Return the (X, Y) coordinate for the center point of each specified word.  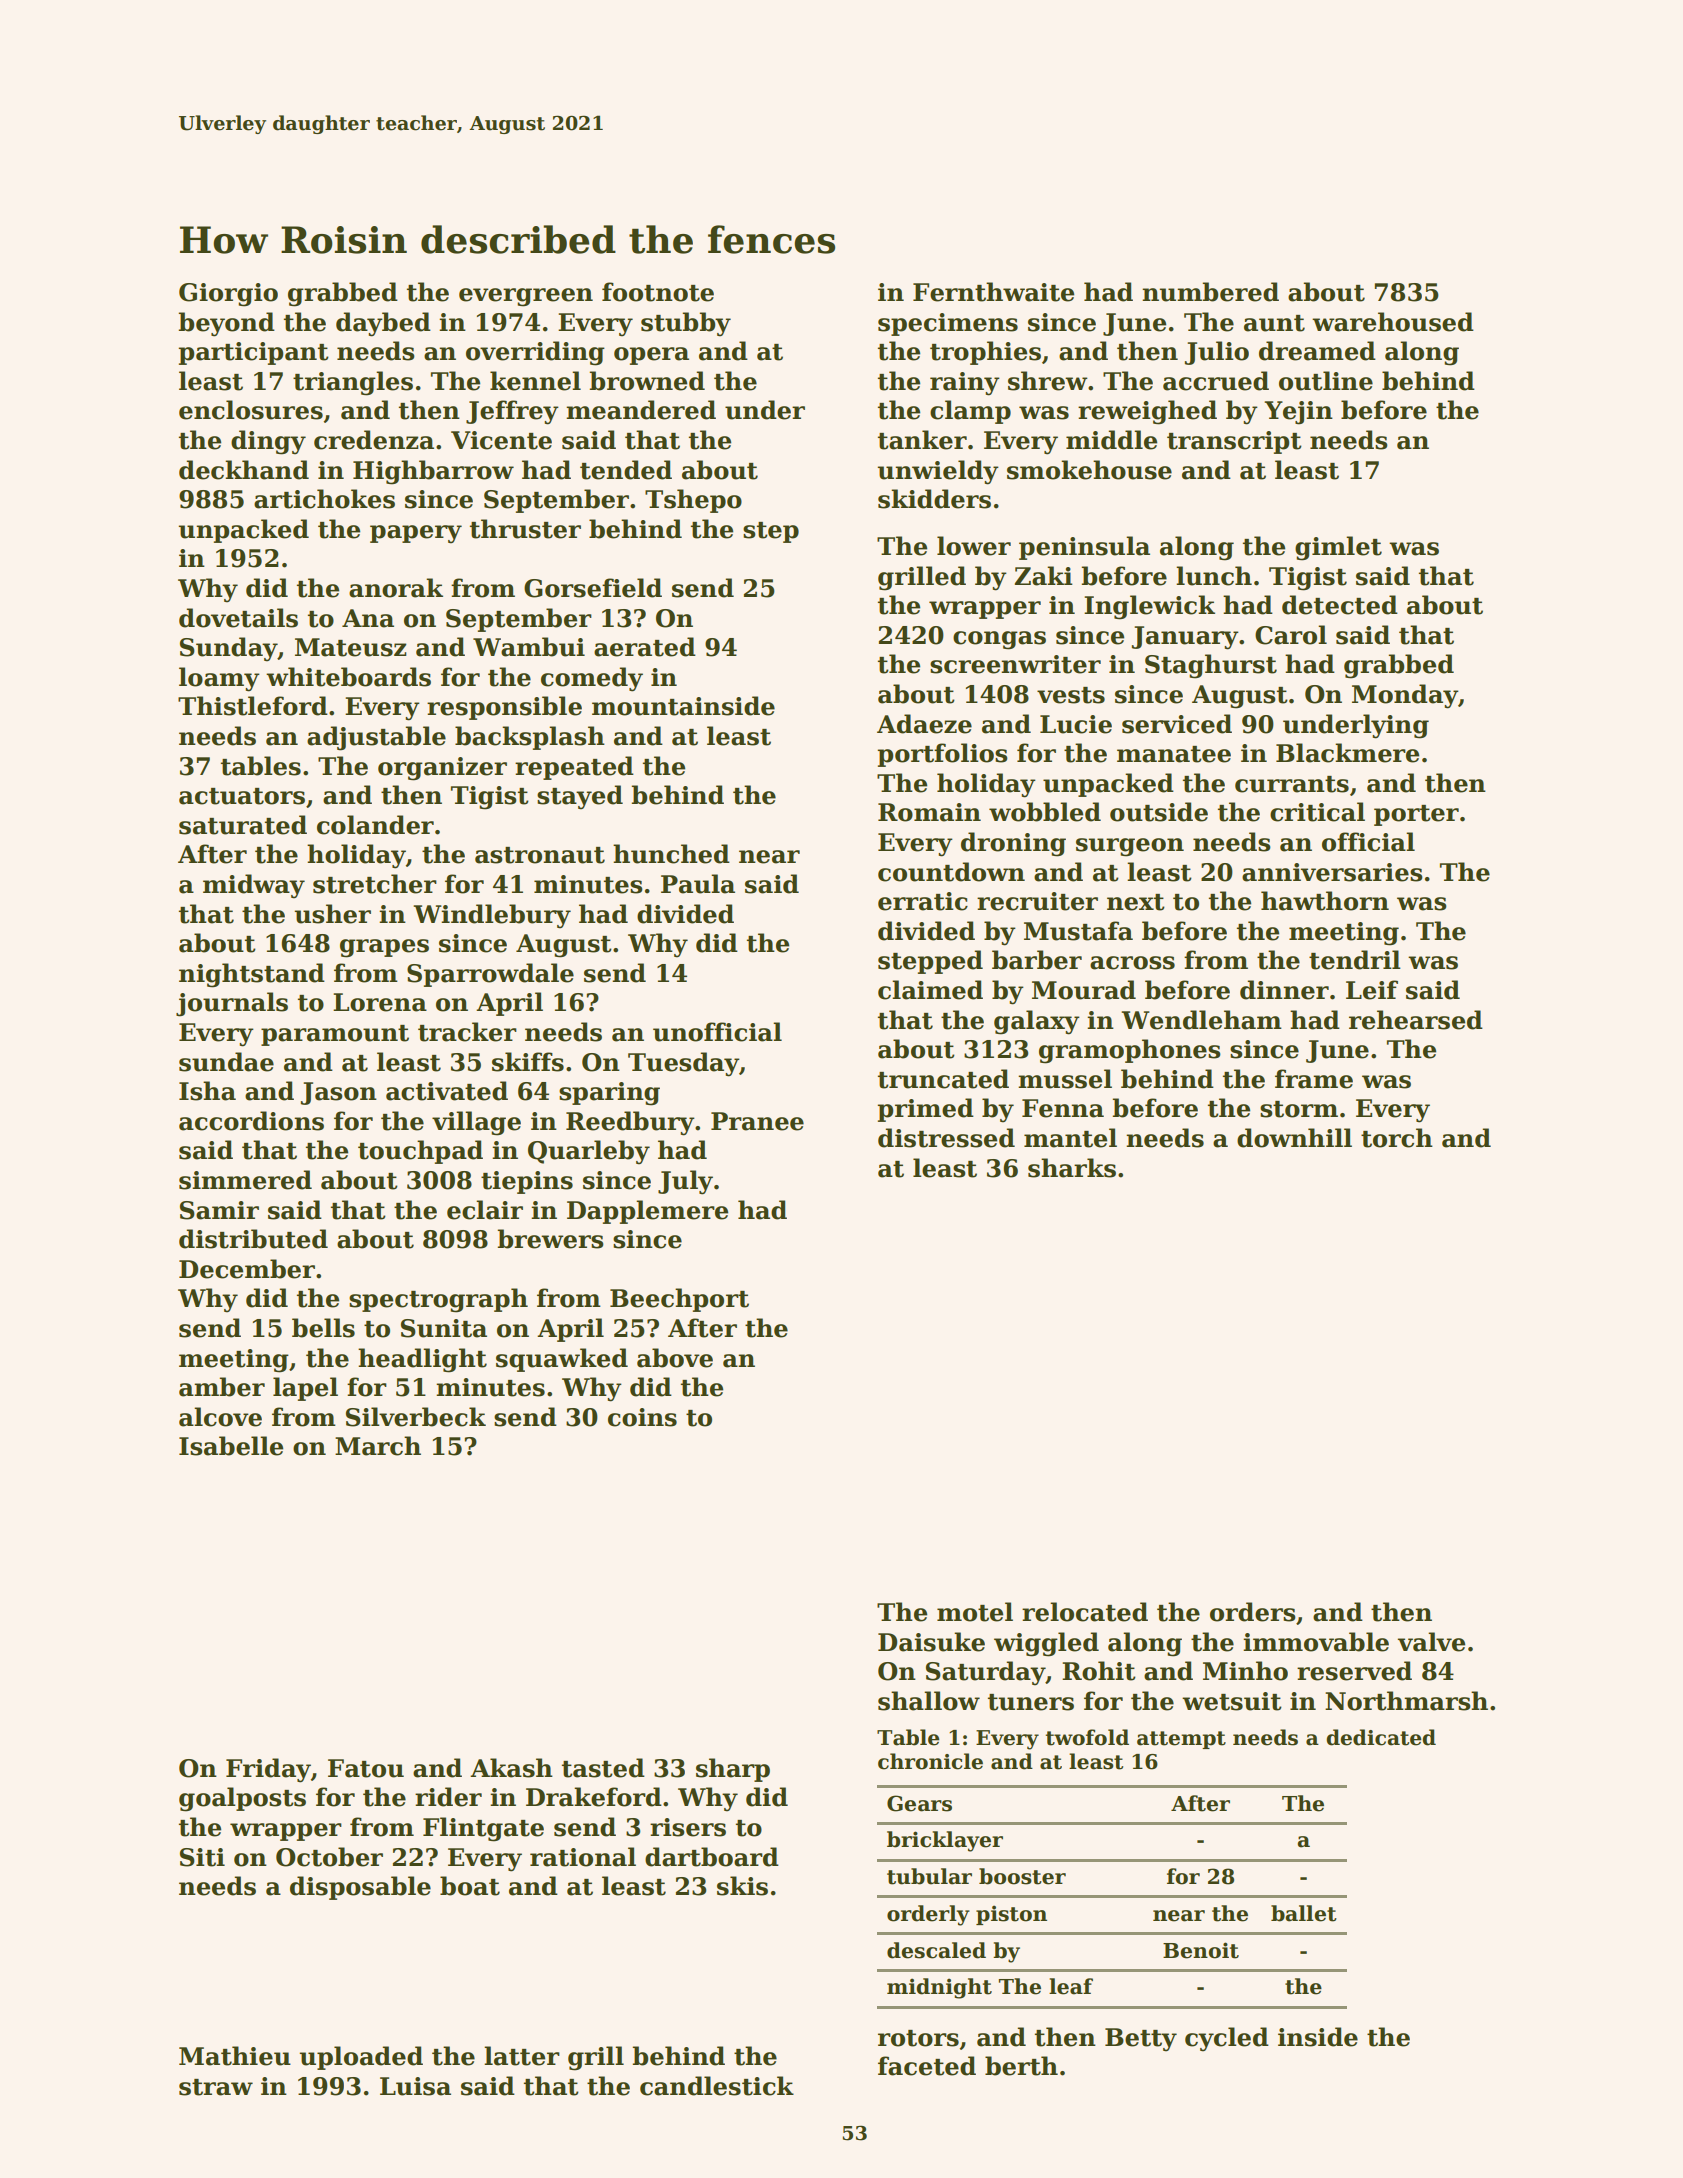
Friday (268, 1770)
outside (1159, 812)
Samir (219, 1210)
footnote (658, 292)
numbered (1210, 292)
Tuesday (683, 1064)
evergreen (526, 297)
